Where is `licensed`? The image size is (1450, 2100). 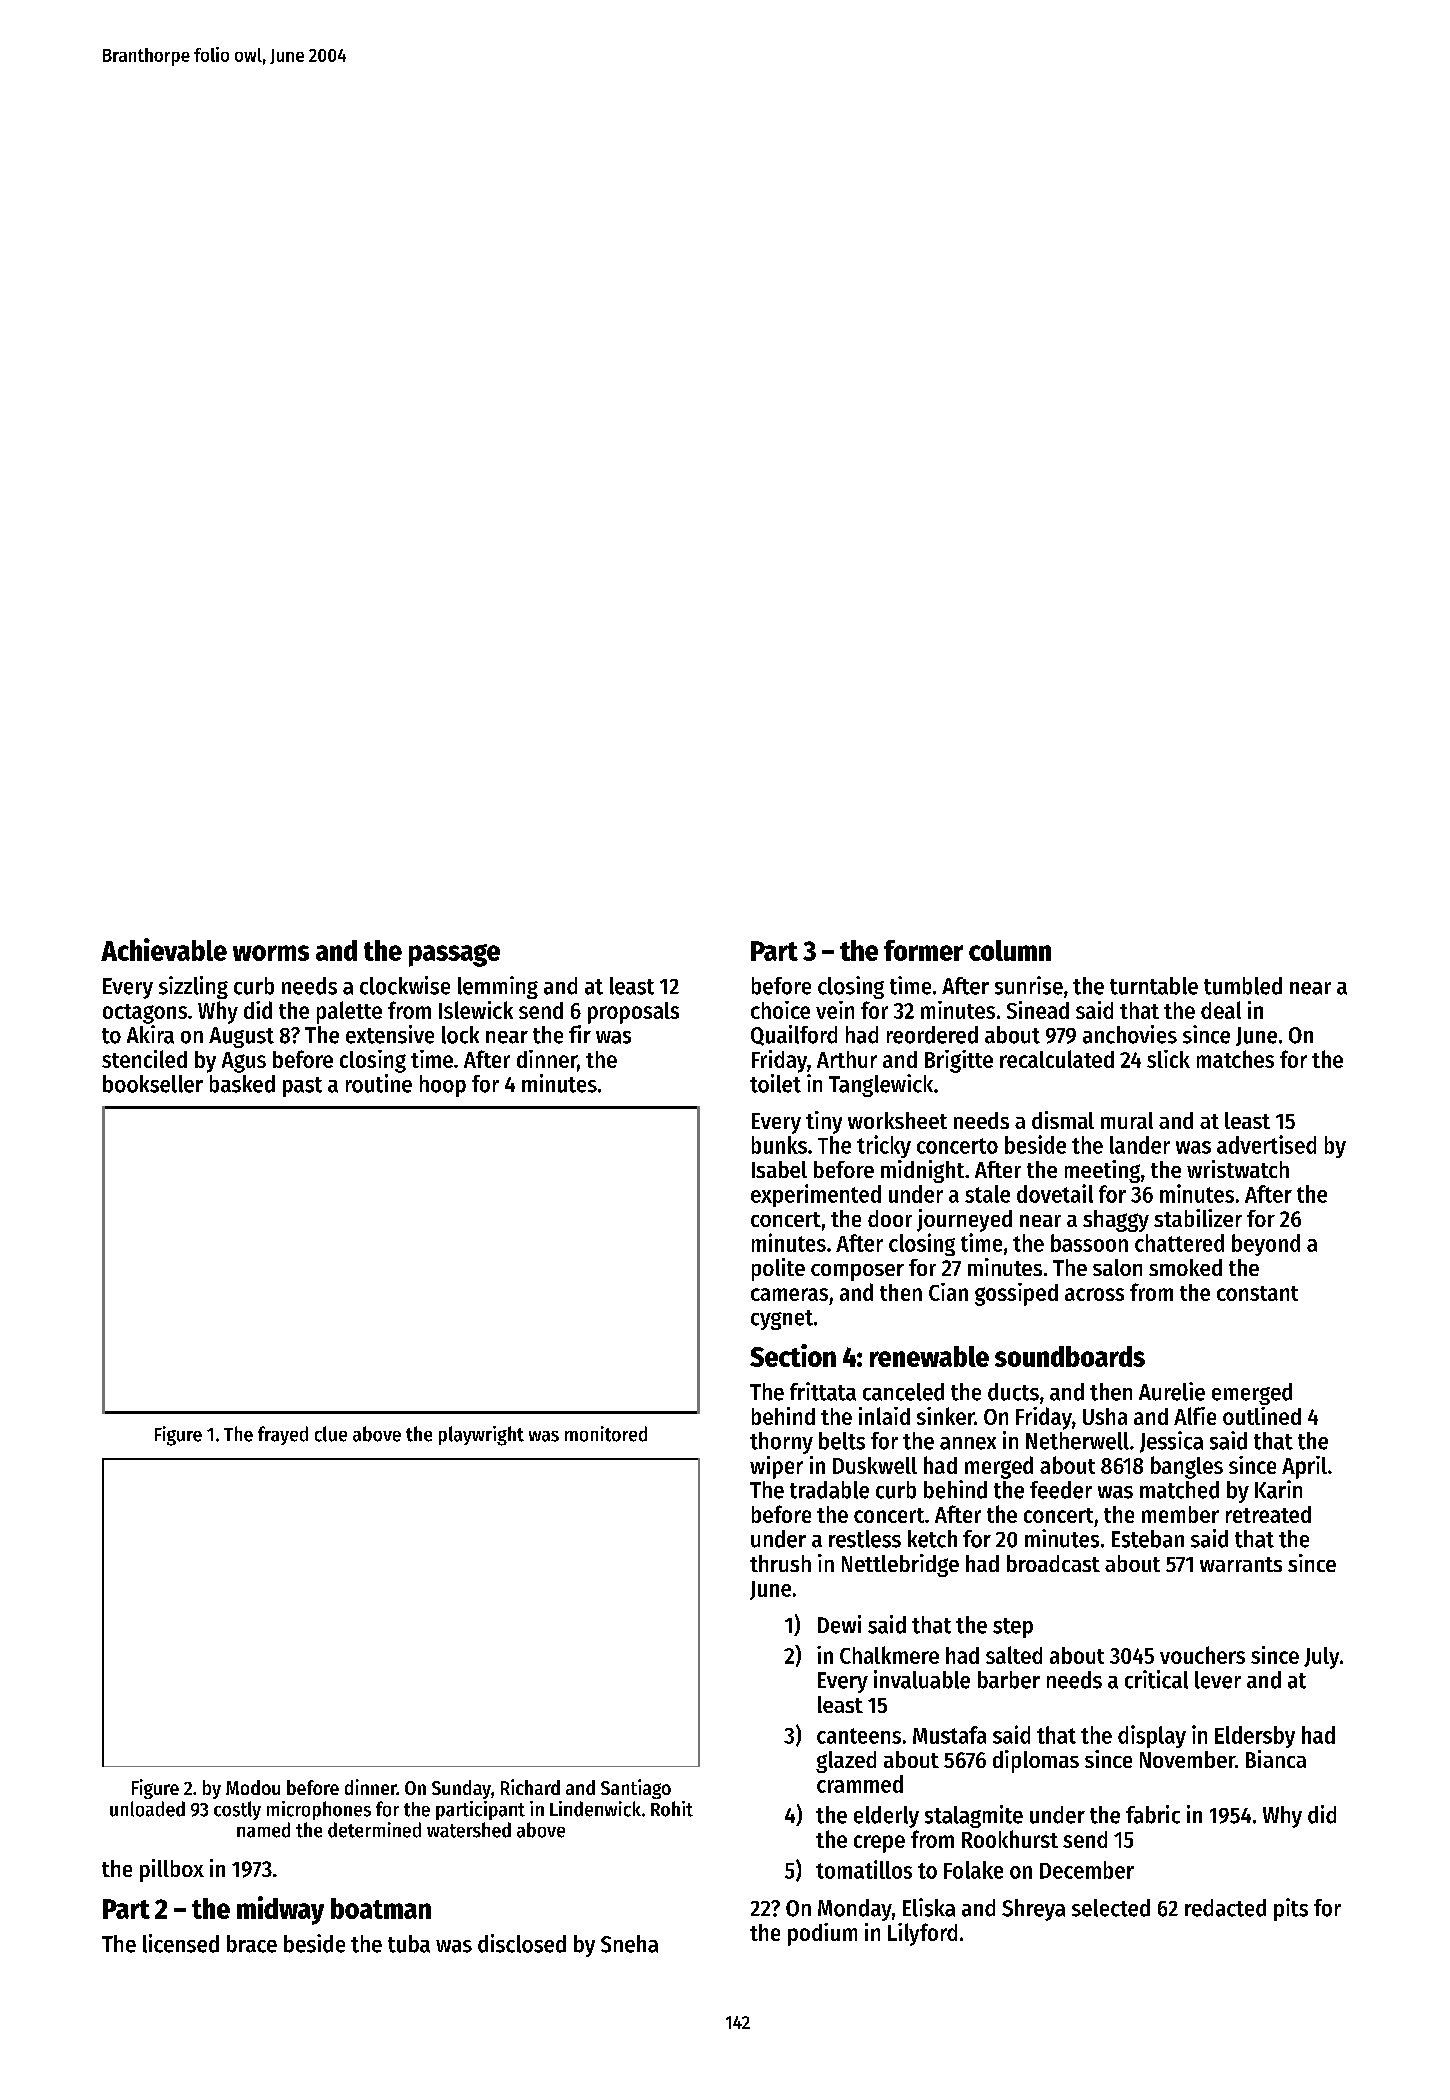 licensed is located at coordinates (181, 1943).
